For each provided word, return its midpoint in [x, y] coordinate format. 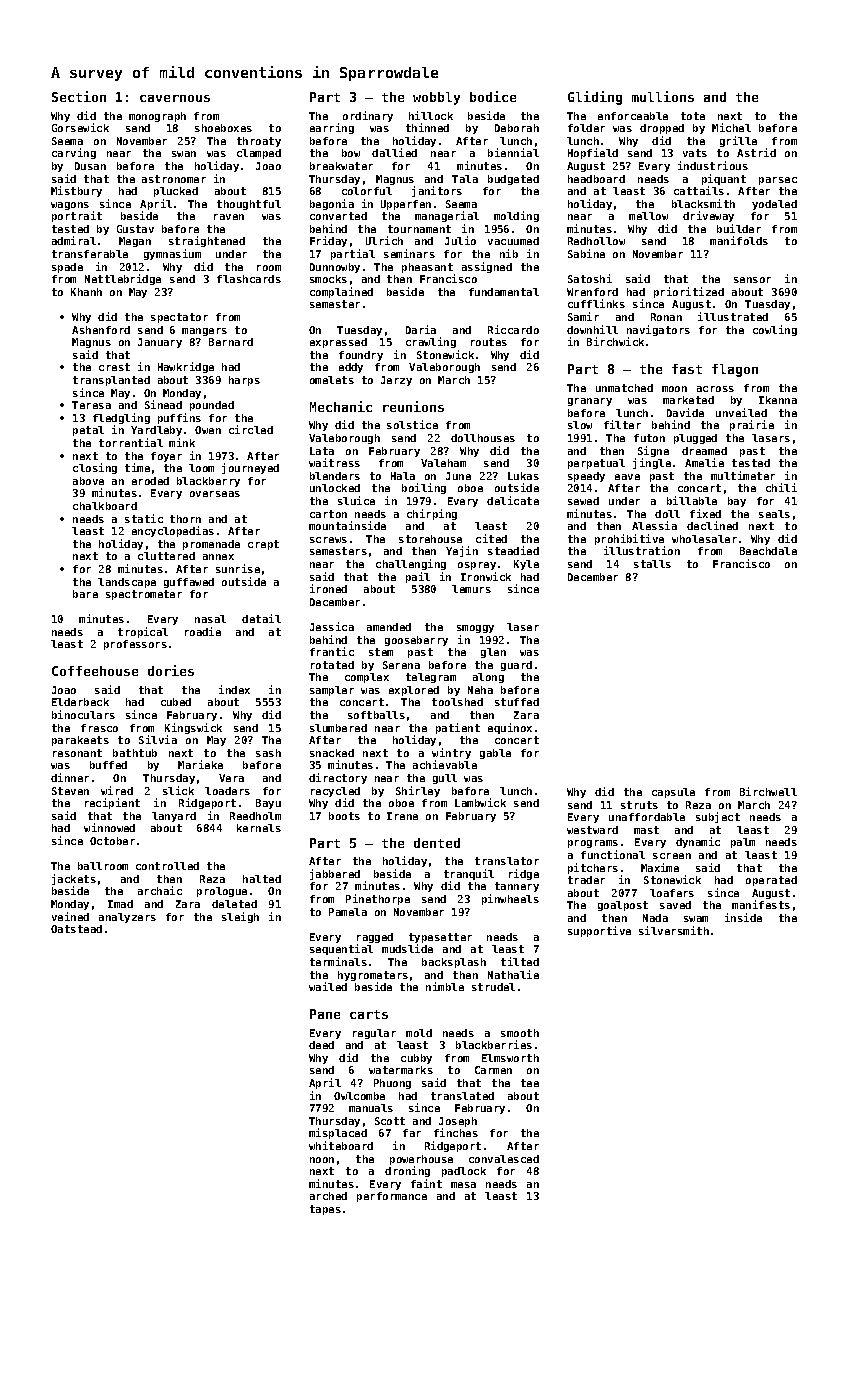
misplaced [338, 1133]
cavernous [175, 98]
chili [781, 487]
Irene [402, 816]
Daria [421, 329]
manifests [761, 904]
